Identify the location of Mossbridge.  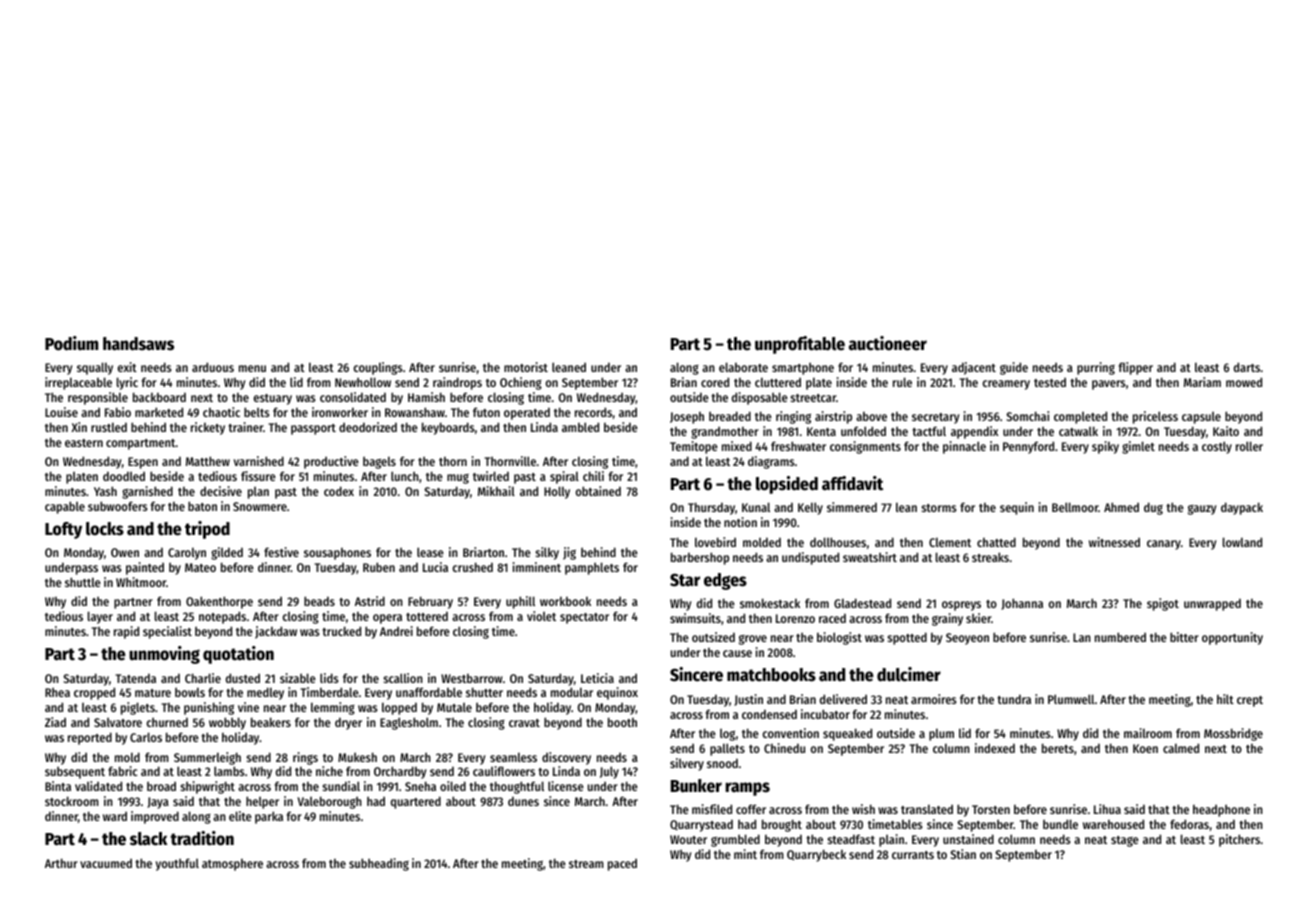
(1233, 734).
